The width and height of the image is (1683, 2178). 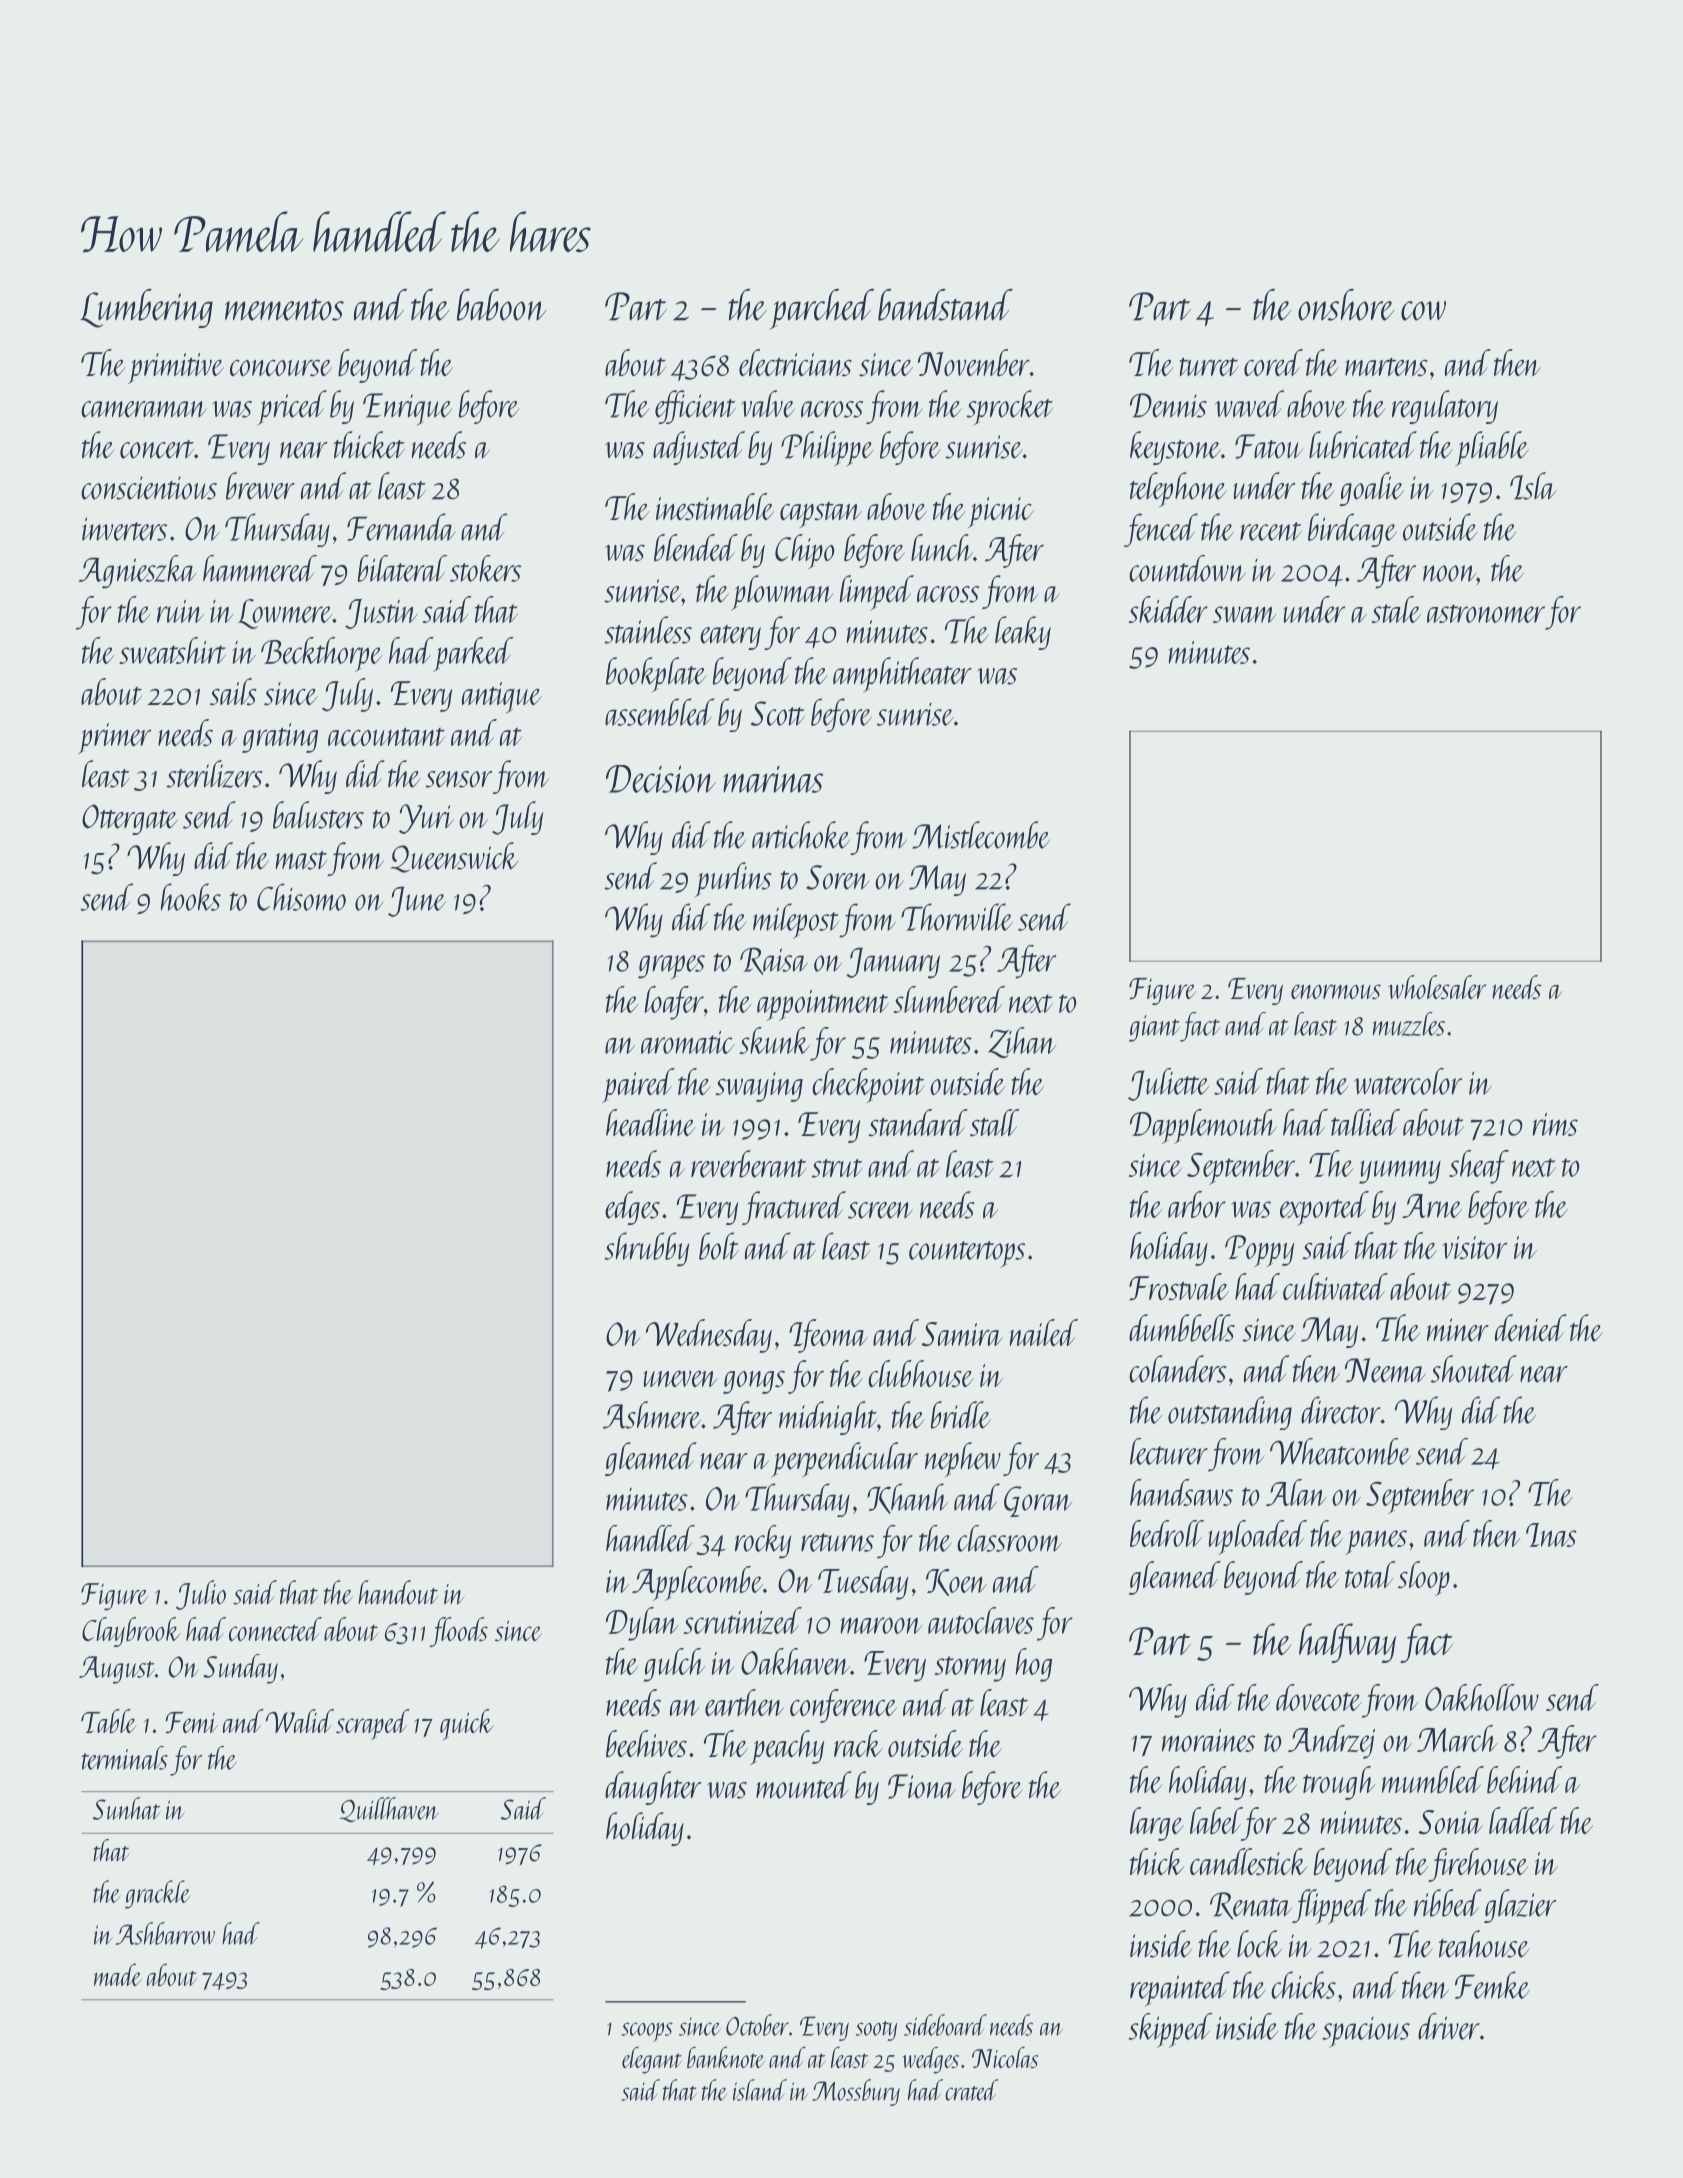 I want to click on perpendicular, so click(x=844, y=1460).
